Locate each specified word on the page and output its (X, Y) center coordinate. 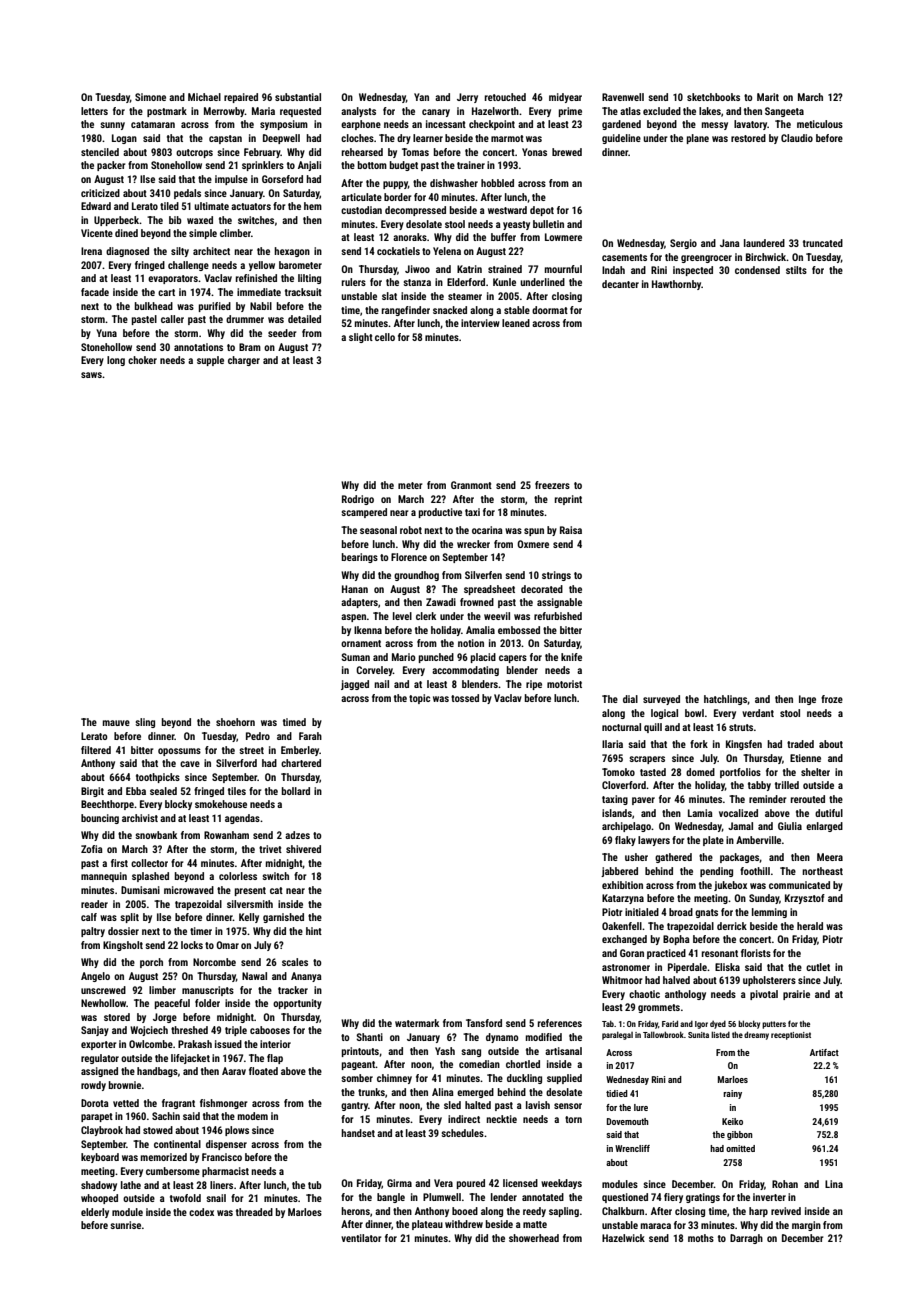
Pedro (258, 736)
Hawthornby (676, 285)
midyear (565, 98)
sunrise (126, 1225)
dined (126, 233)
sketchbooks (713, 97)
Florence (409, 557)
